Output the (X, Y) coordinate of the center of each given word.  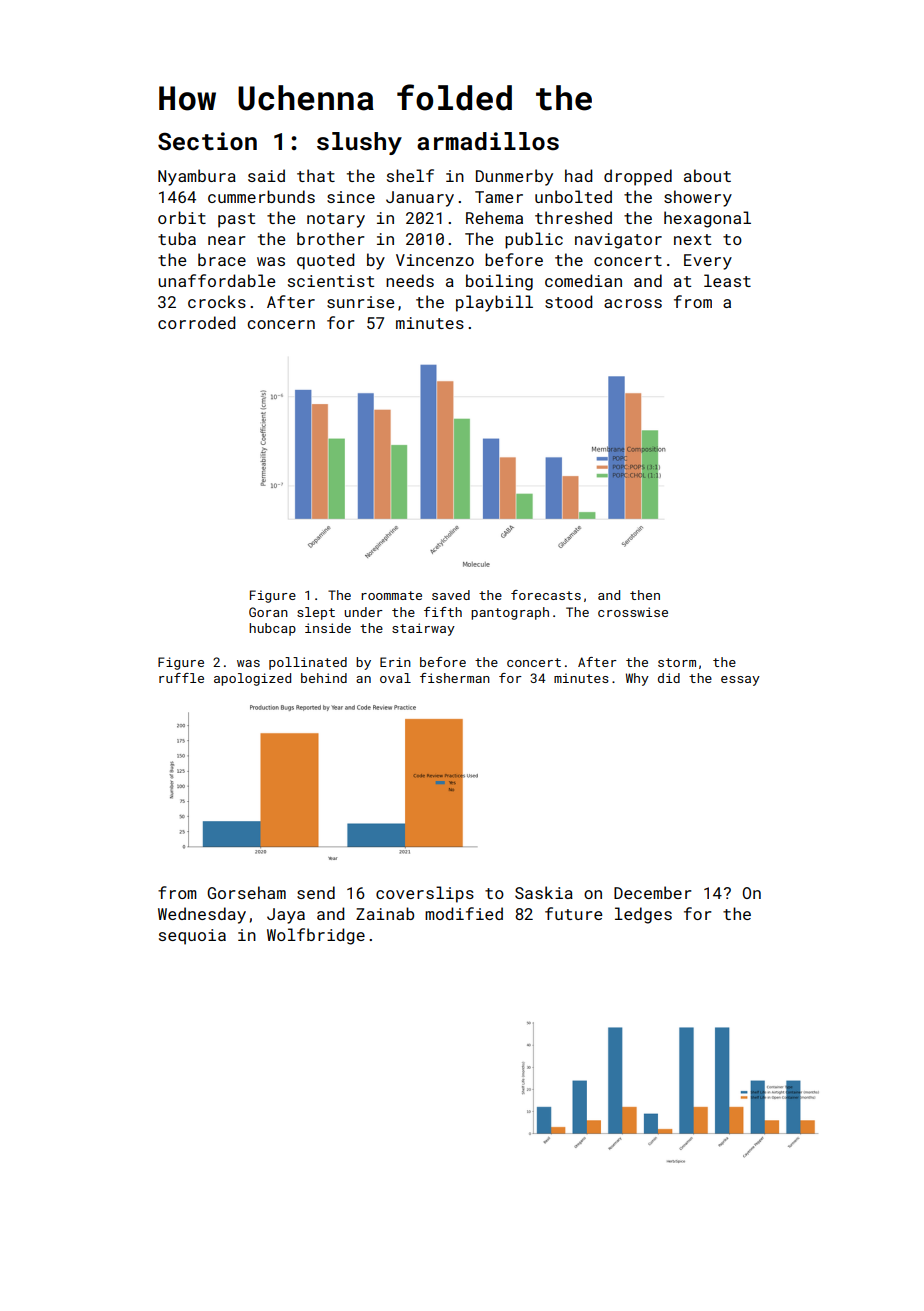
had (578, 175)
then (645, 595)
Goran (268, 612)
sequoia (192, 937)
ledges (643, 915)
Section (207, 141)
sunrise (360, 302)
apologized (252, 679)
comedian (583, 280)
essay (740, 681)
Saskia (544, 892)
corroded (196, 322)
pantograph (510, 613)
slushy (359, 143)
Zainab (385, 913)
